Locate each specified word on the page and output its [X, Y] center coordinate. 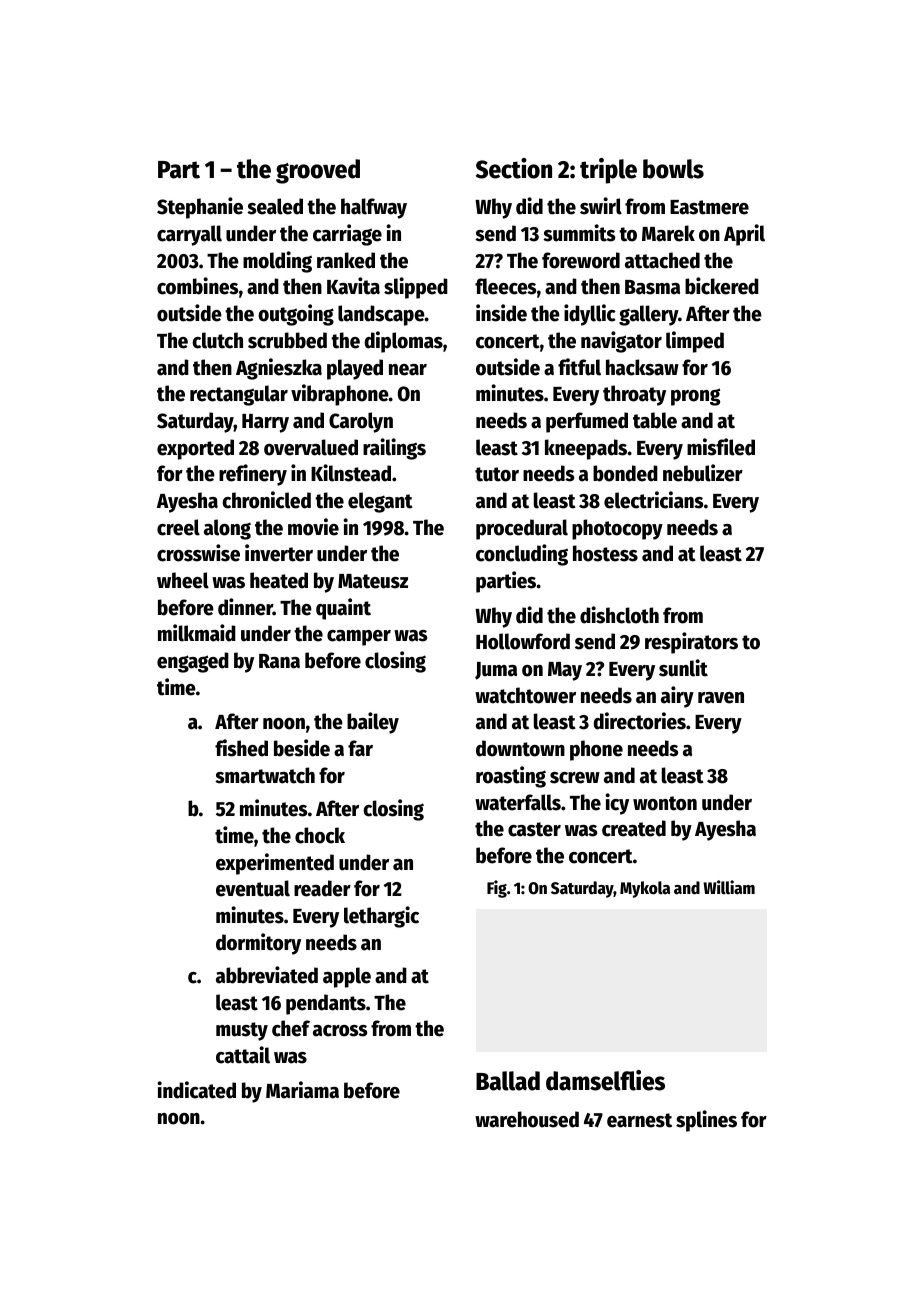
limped [695, 342]
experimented [275, 864]
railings [394, 449]
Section [514, 168]
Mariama [302, 1090]
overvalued [311, 447]
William [729, 887]
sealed [275, 206]
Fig [497, 889]
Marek [668, 233]
